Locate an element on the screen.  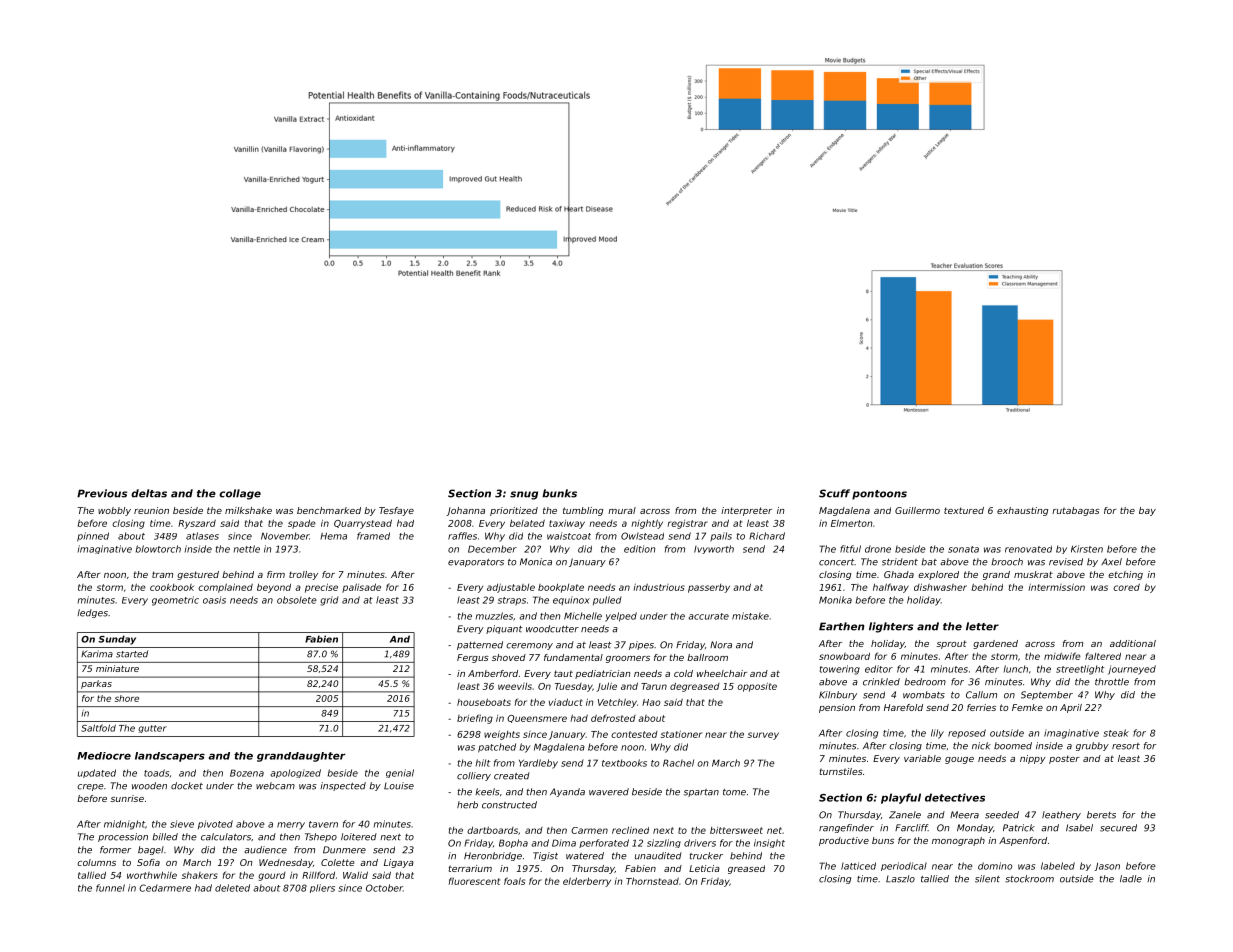
berets is located at coordinates (1101, 815).
